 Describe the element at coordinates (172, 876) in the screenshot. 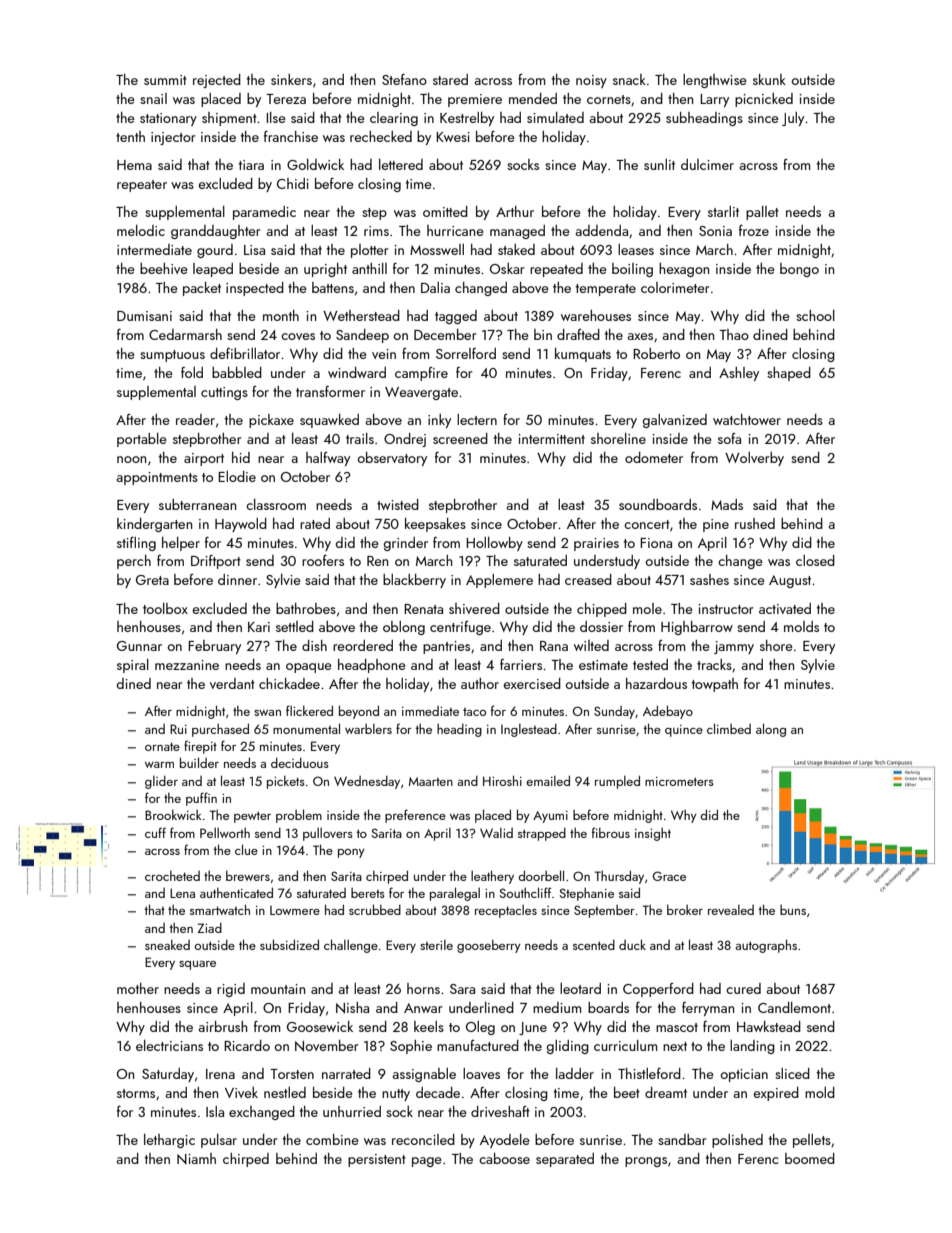

I see `crocheted` at that location.
